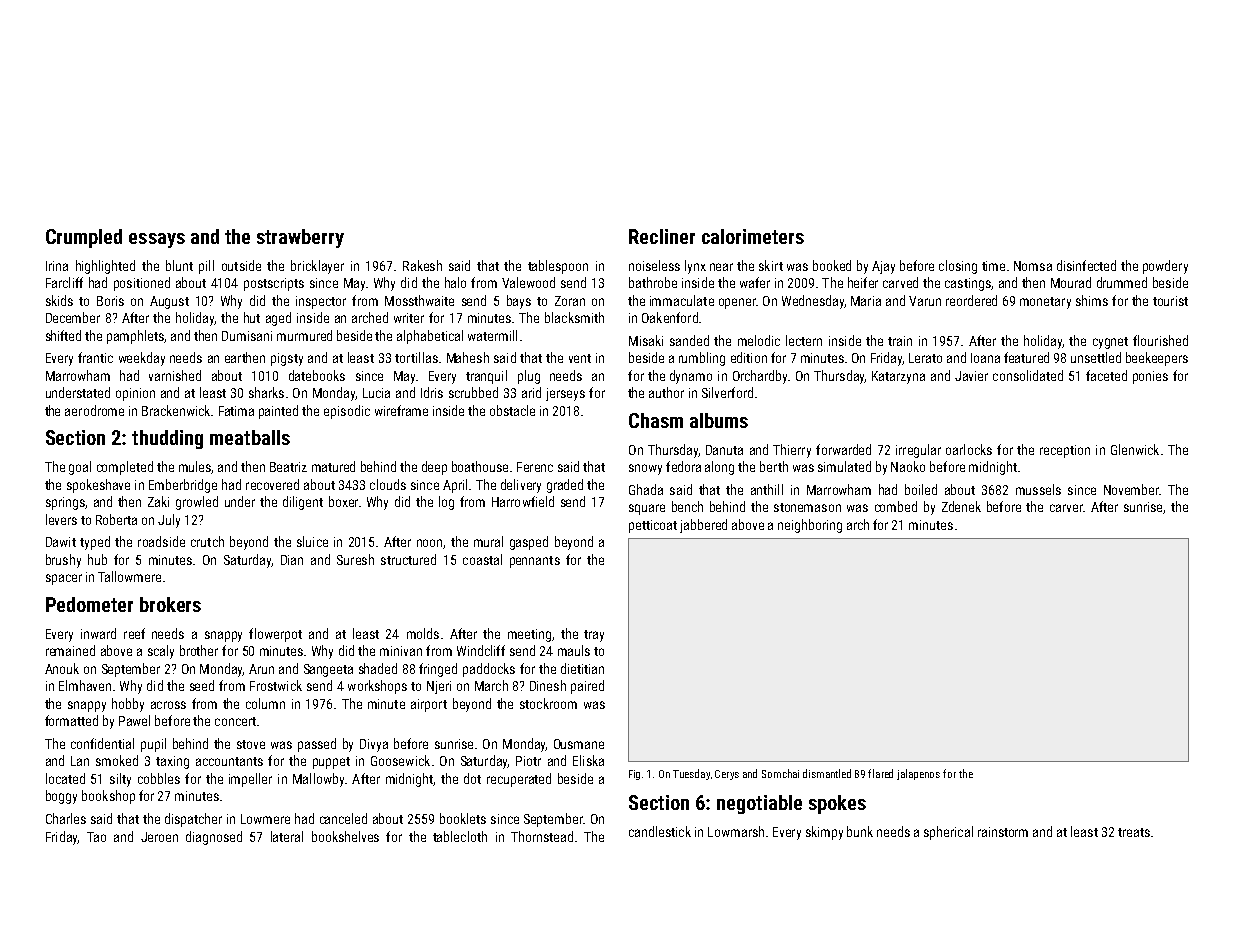  I want to click on growled, so click(197, 503).
